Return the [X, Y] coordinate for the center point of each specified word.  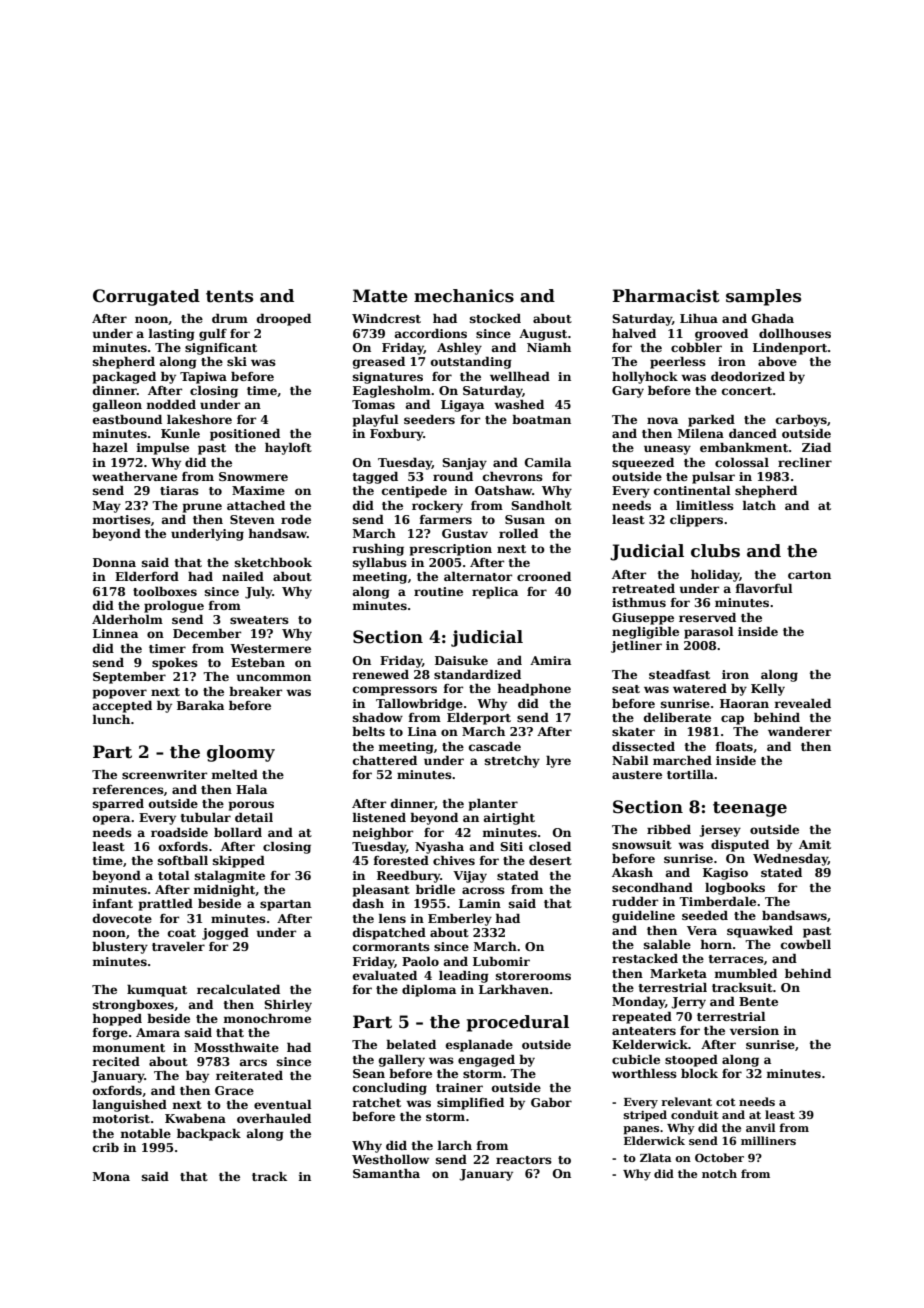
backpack [209, 1134]
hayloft [288, 448]
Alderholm [127, 619]
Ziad [816, 447]
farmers [445, 519]
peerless [678, 363]
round [453, 476]
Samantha [386, 1173]
